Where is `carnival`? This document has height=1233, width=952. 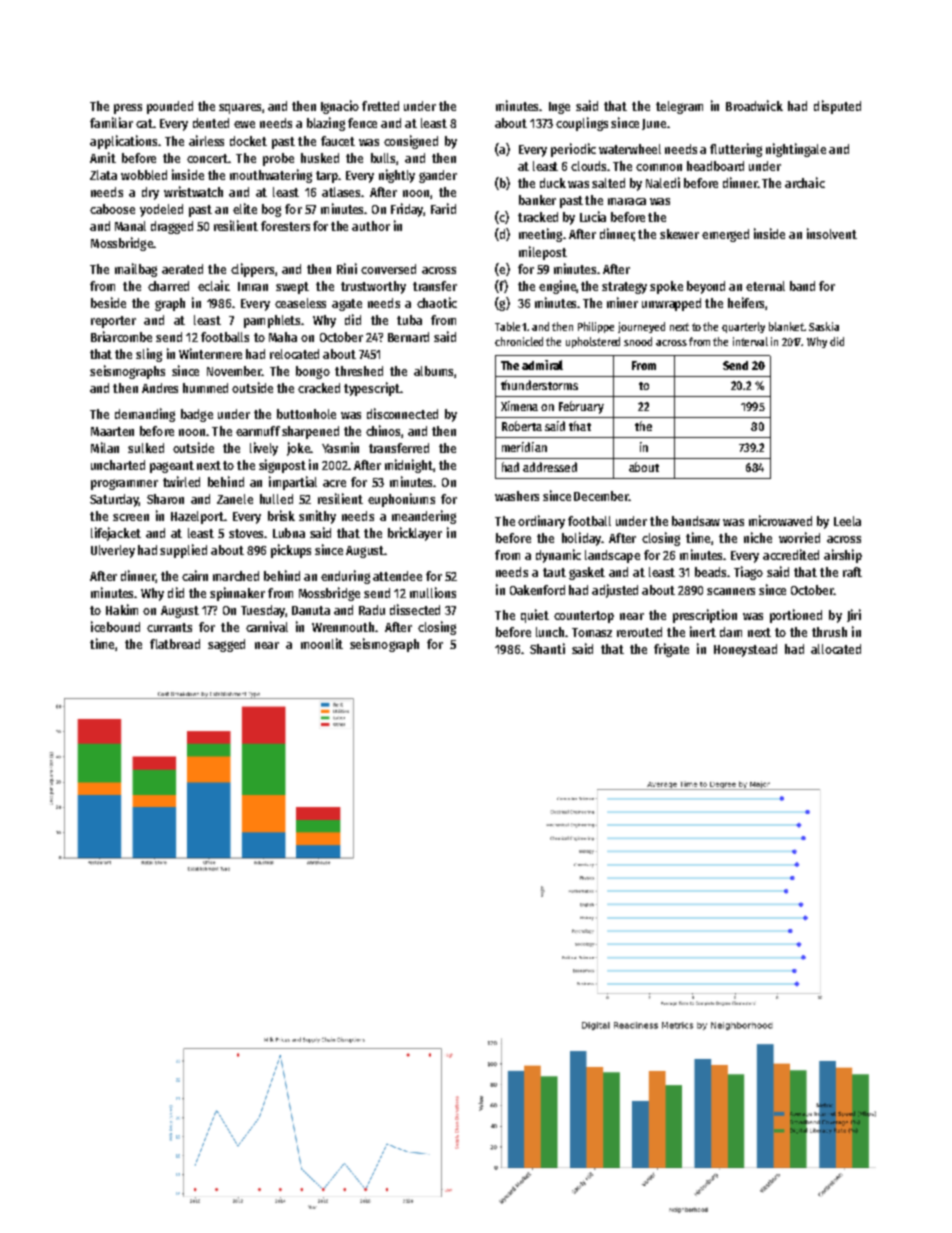
carnival is located at coordinates (267, 626).
